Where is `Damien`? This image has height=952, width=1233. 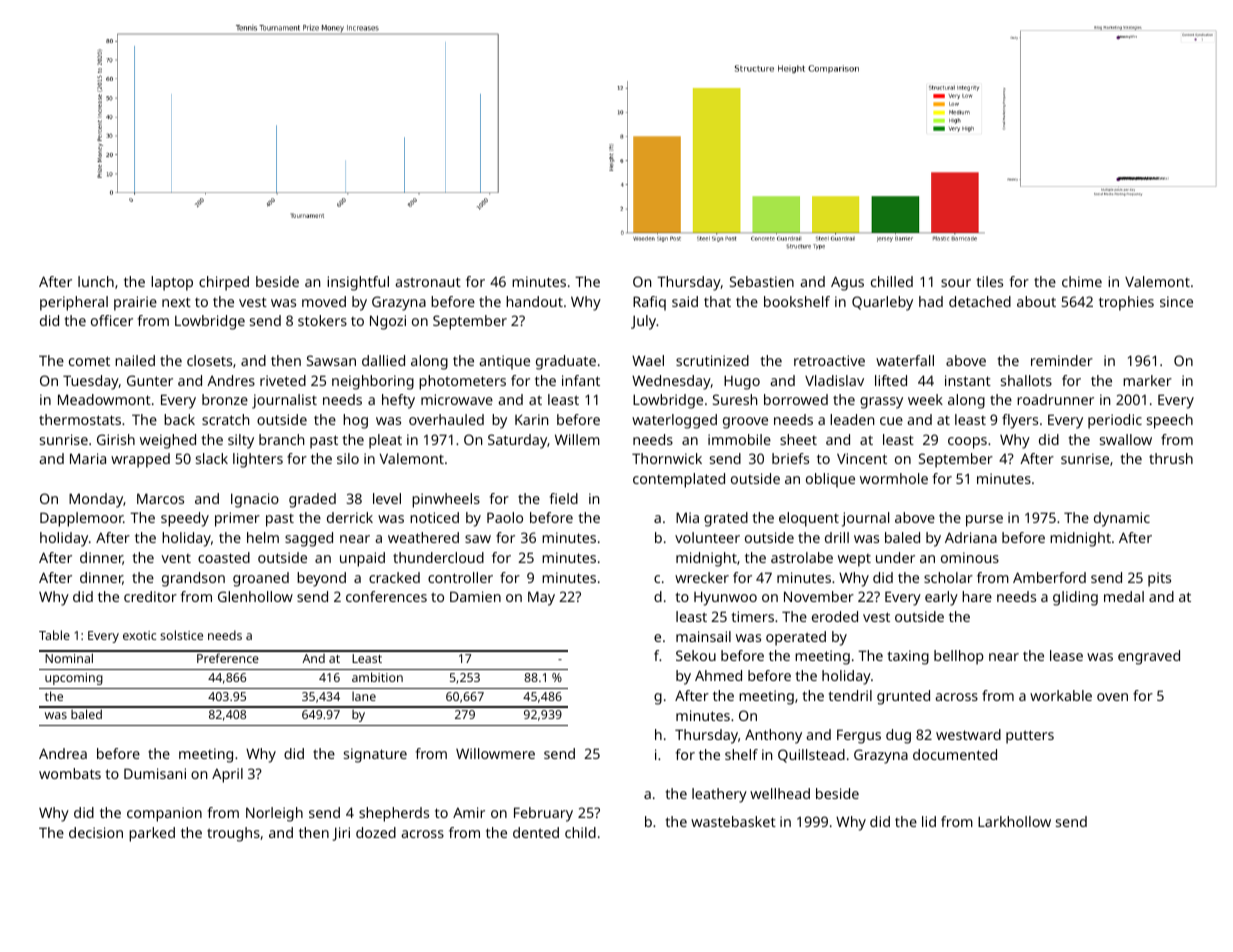 Damien is located at coordinates (475, 596).
